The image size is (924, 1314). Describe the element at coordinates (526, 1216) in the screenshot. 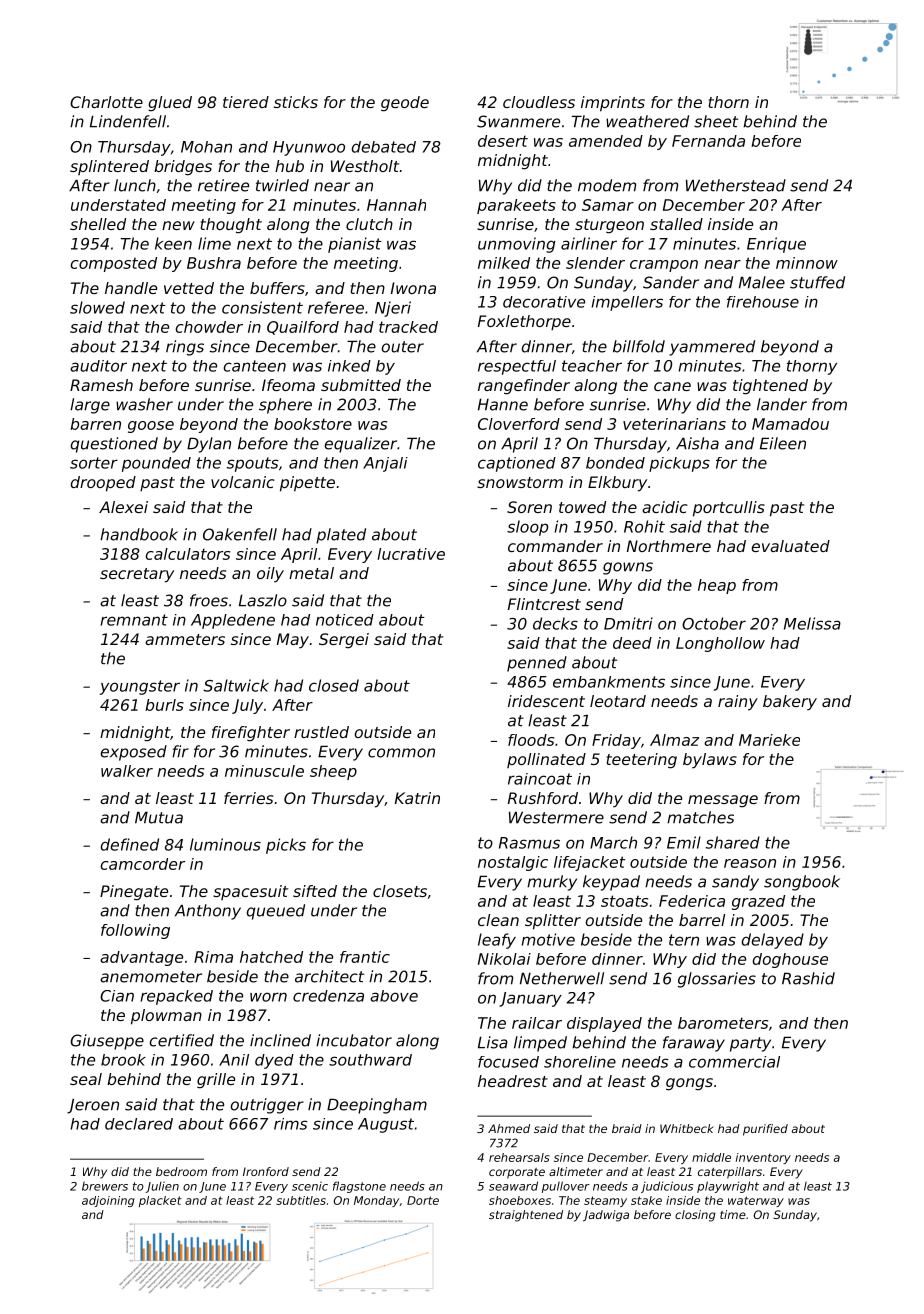

I see `straightened` at that location.
